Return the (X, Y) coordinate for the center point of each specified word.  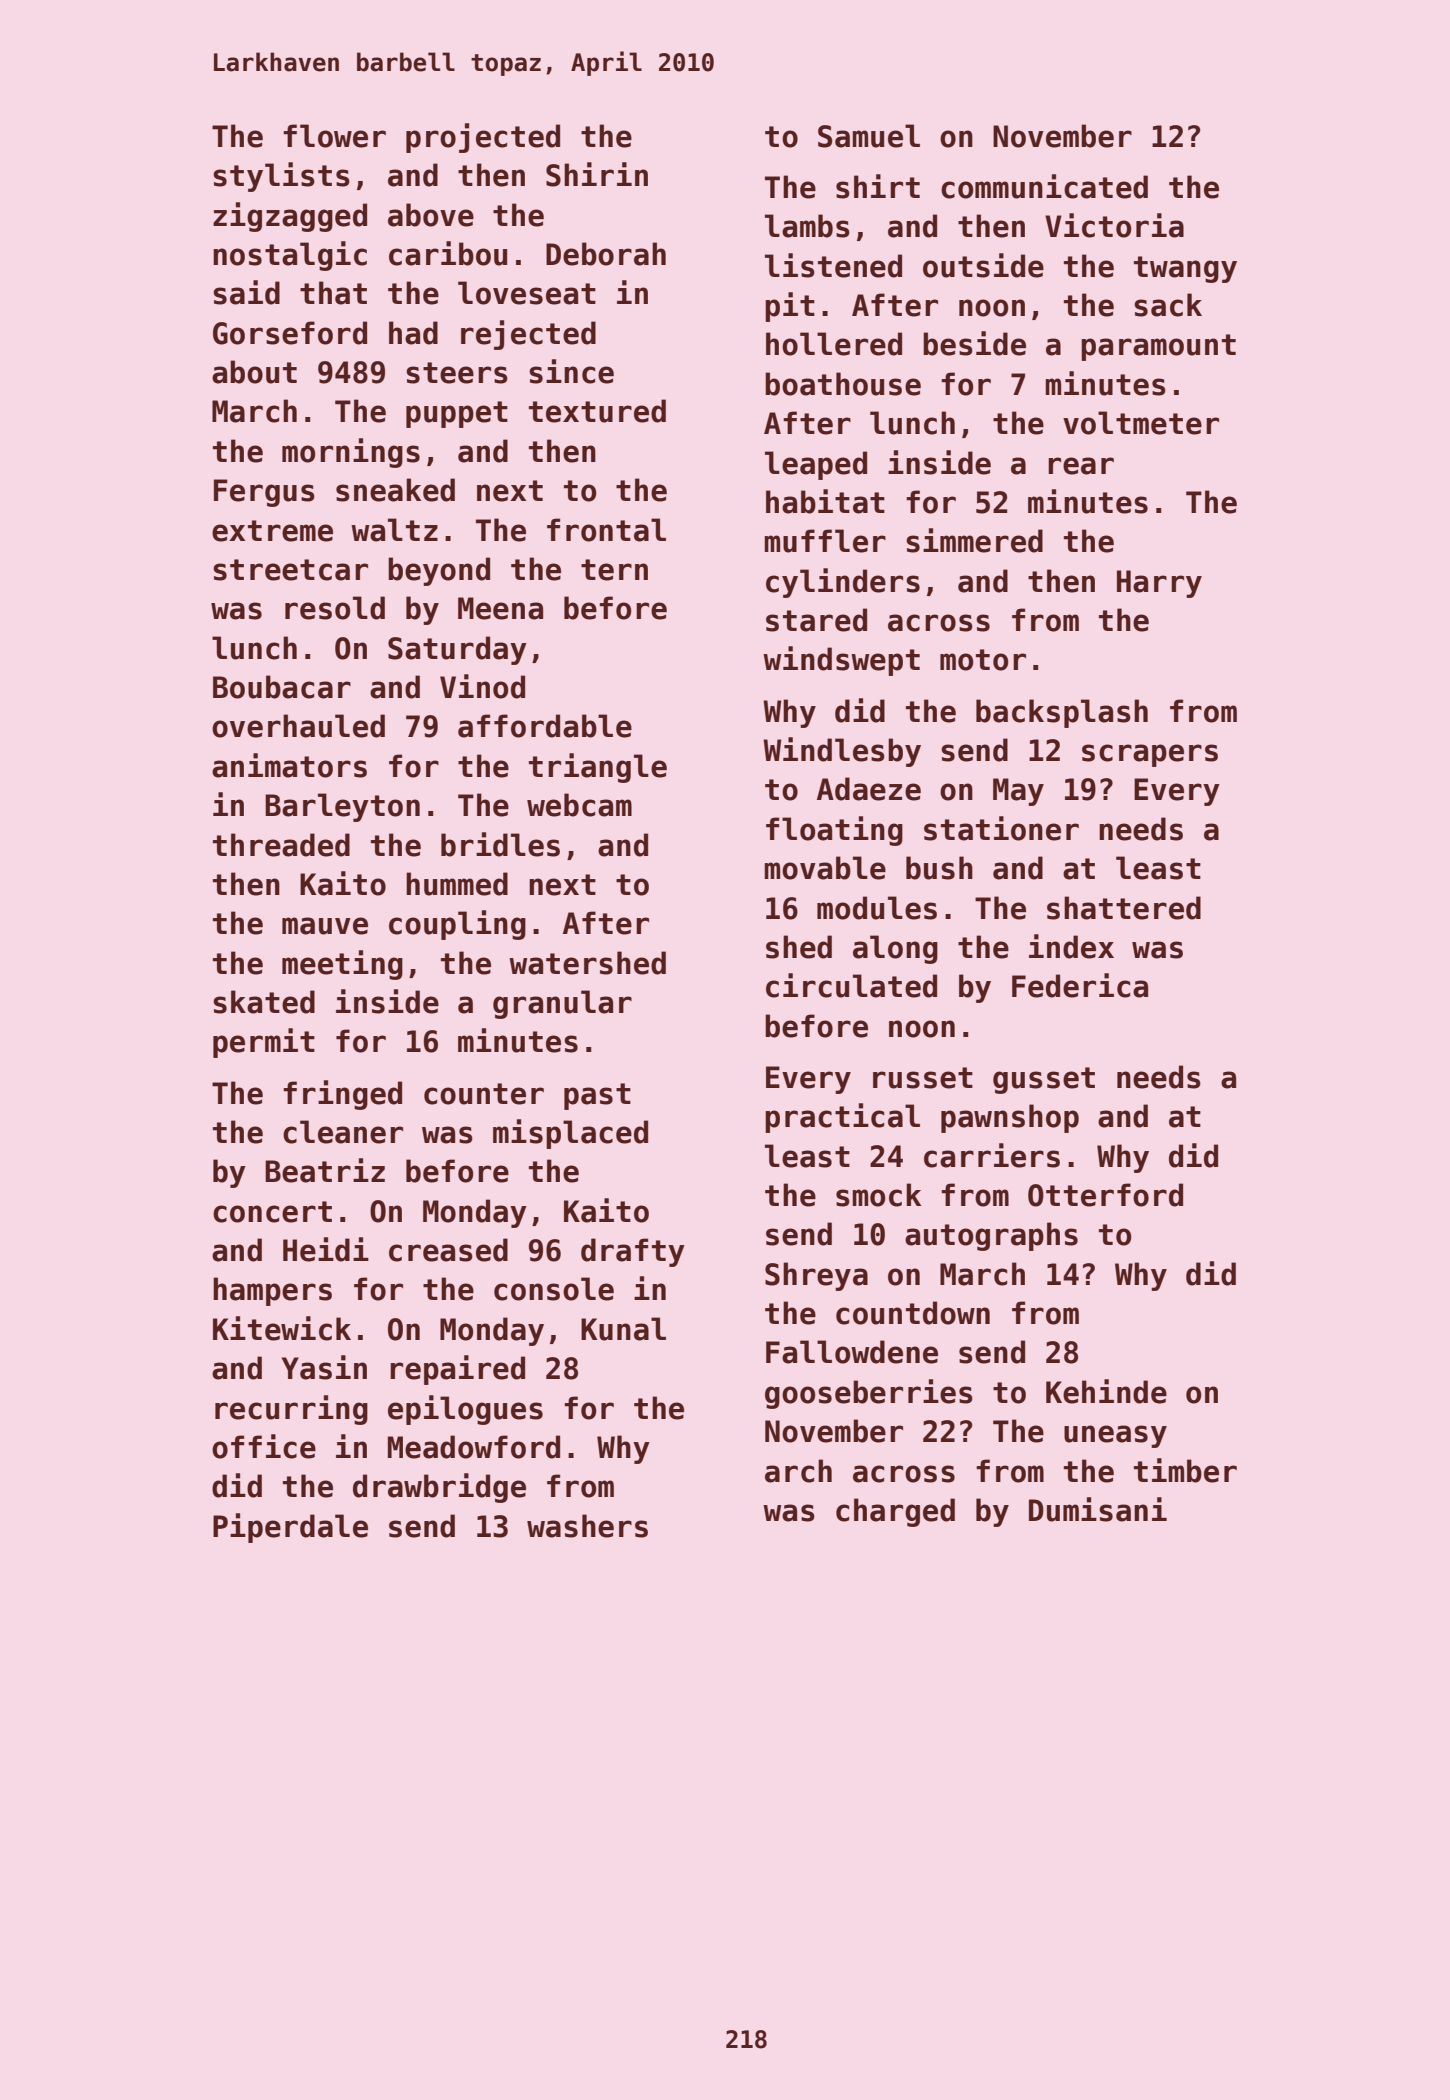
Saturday (457, 650)
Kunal (623, 1329)
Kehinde (1106, 1391)
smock (878, 1195)
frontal (606, 530)
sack (1168, 305)
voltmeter (1141, 423)
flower (334, 136)
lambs (807, 226)
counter (484, 1094)
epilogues (465, 1410)
